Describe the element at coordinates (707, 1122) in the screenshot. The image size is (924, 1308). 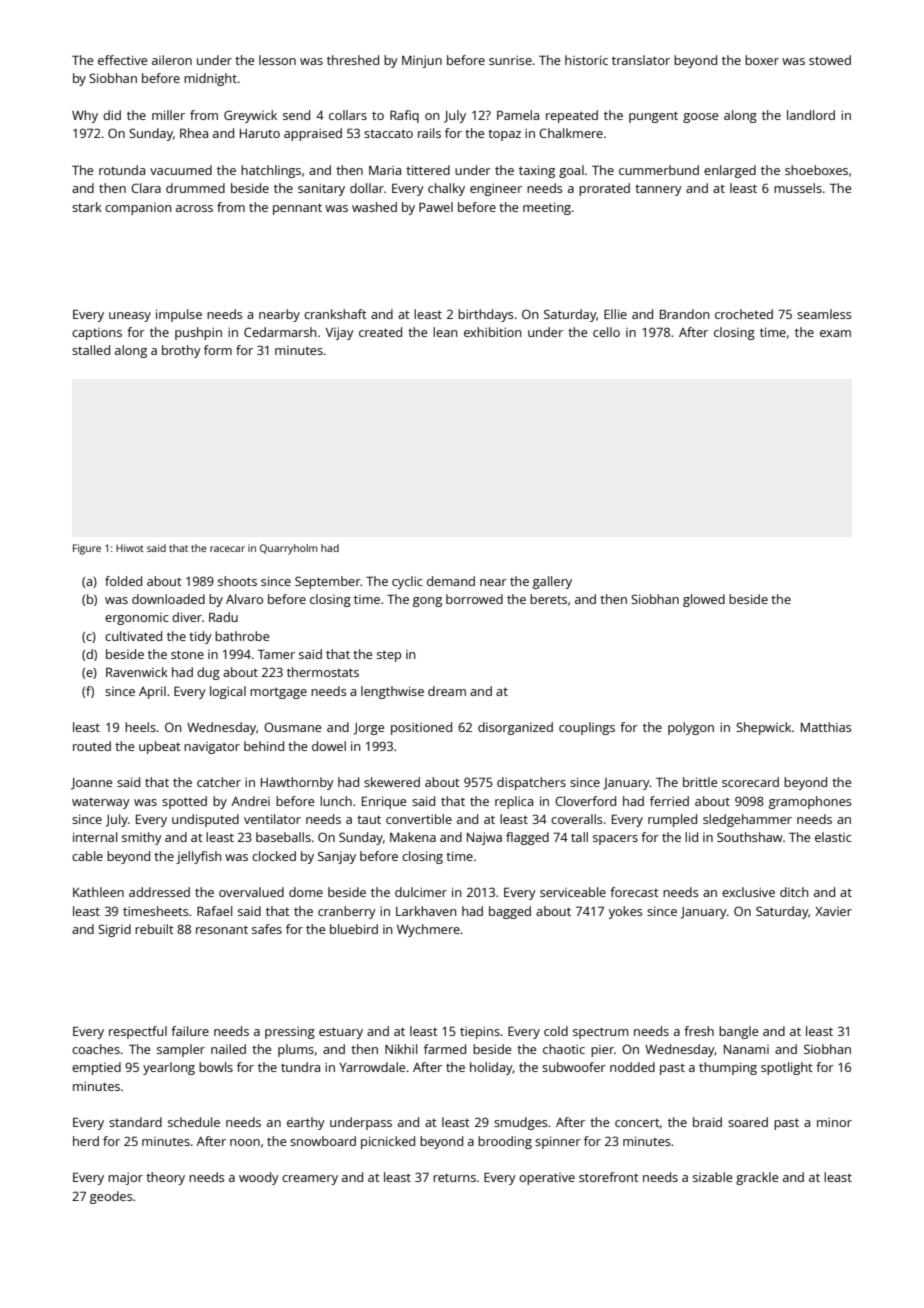
I see `braid` at that location.
